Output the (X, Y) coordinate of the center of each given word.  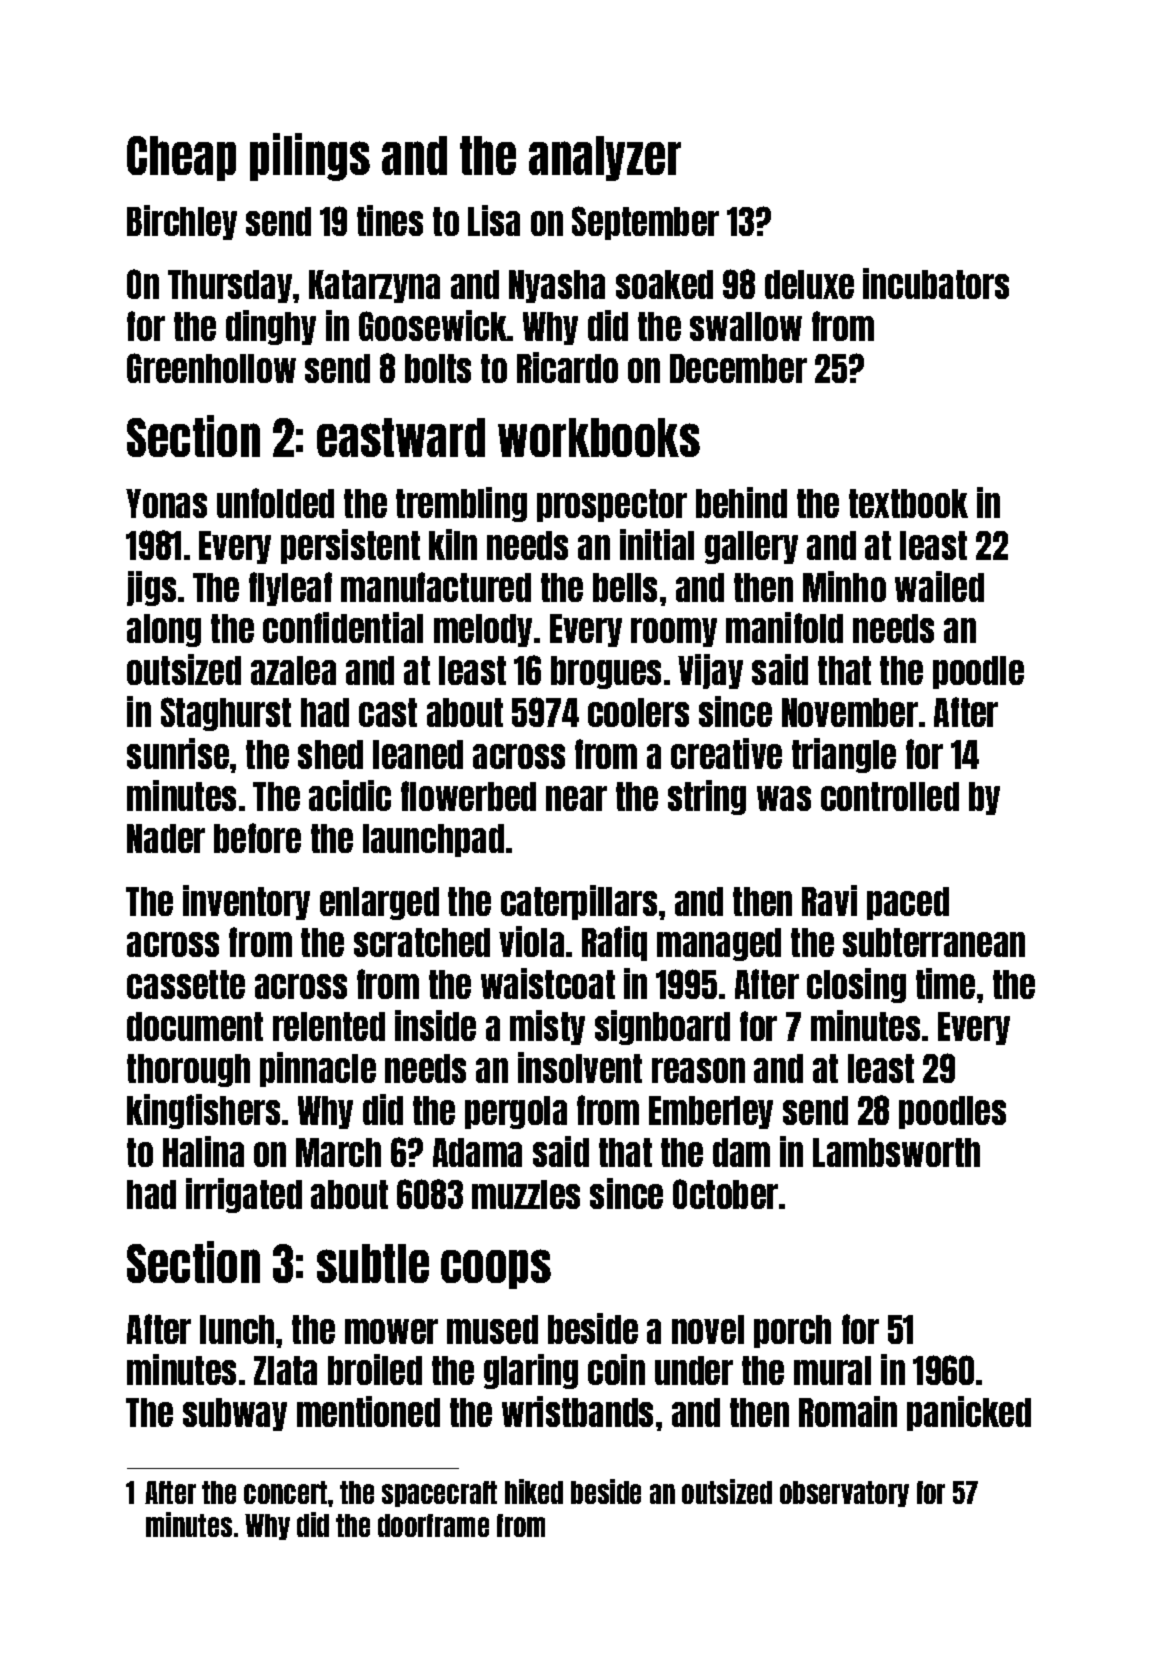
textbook (908, 503)
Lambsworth (896, 1152)
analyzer (605, 158)
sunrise (178, 753)
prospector (612, 505)
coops (496, 1269)
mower (391, 1331)
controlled (890, 796)
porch (792, 1331)
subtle (373, 1263)
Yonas (166, 503)
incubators (936, 283)
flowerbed (468, 796)
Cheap (181, 158)
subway (235, 1414)
